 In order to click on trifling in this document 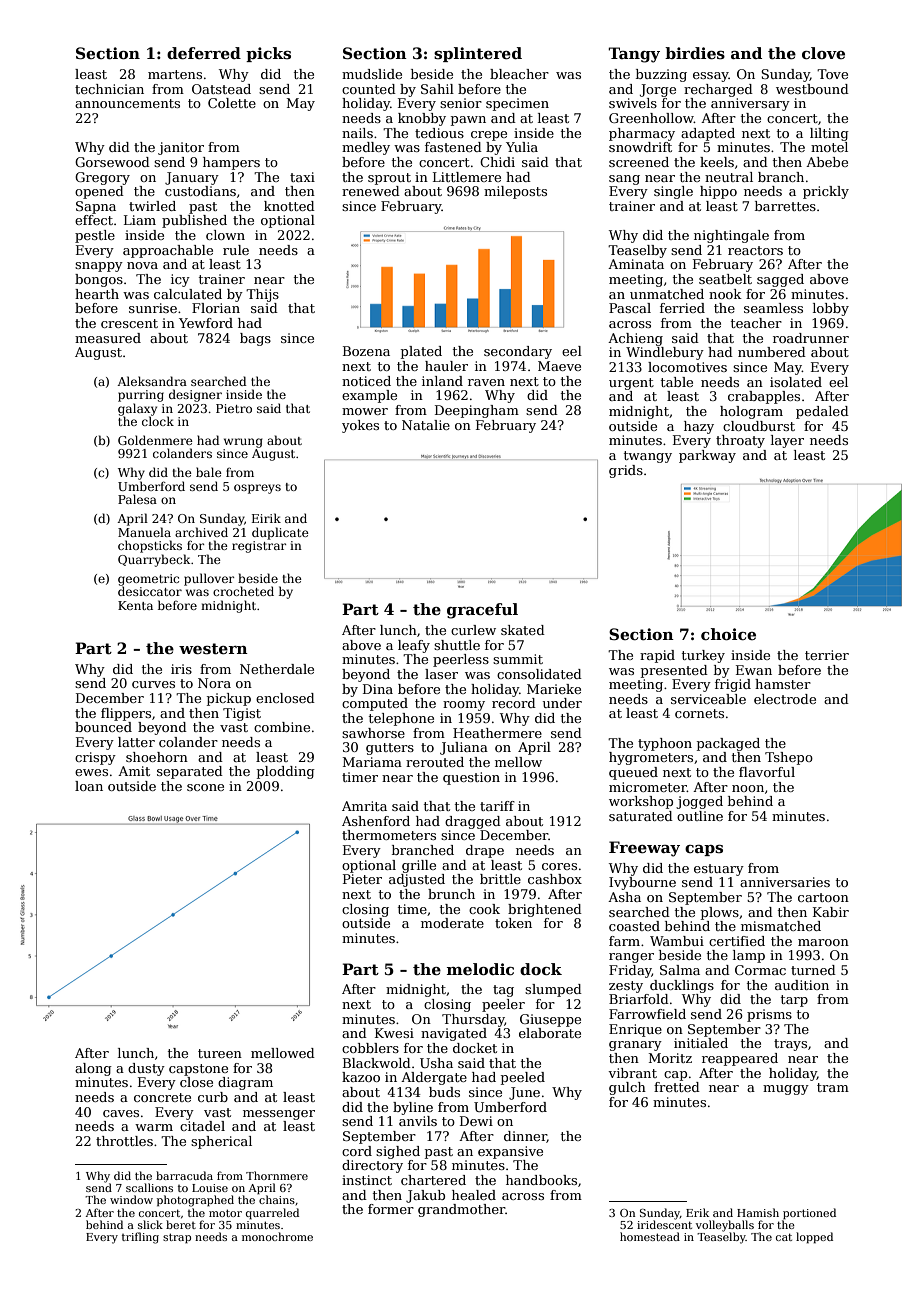, I will do `click(140, 1238)`.
